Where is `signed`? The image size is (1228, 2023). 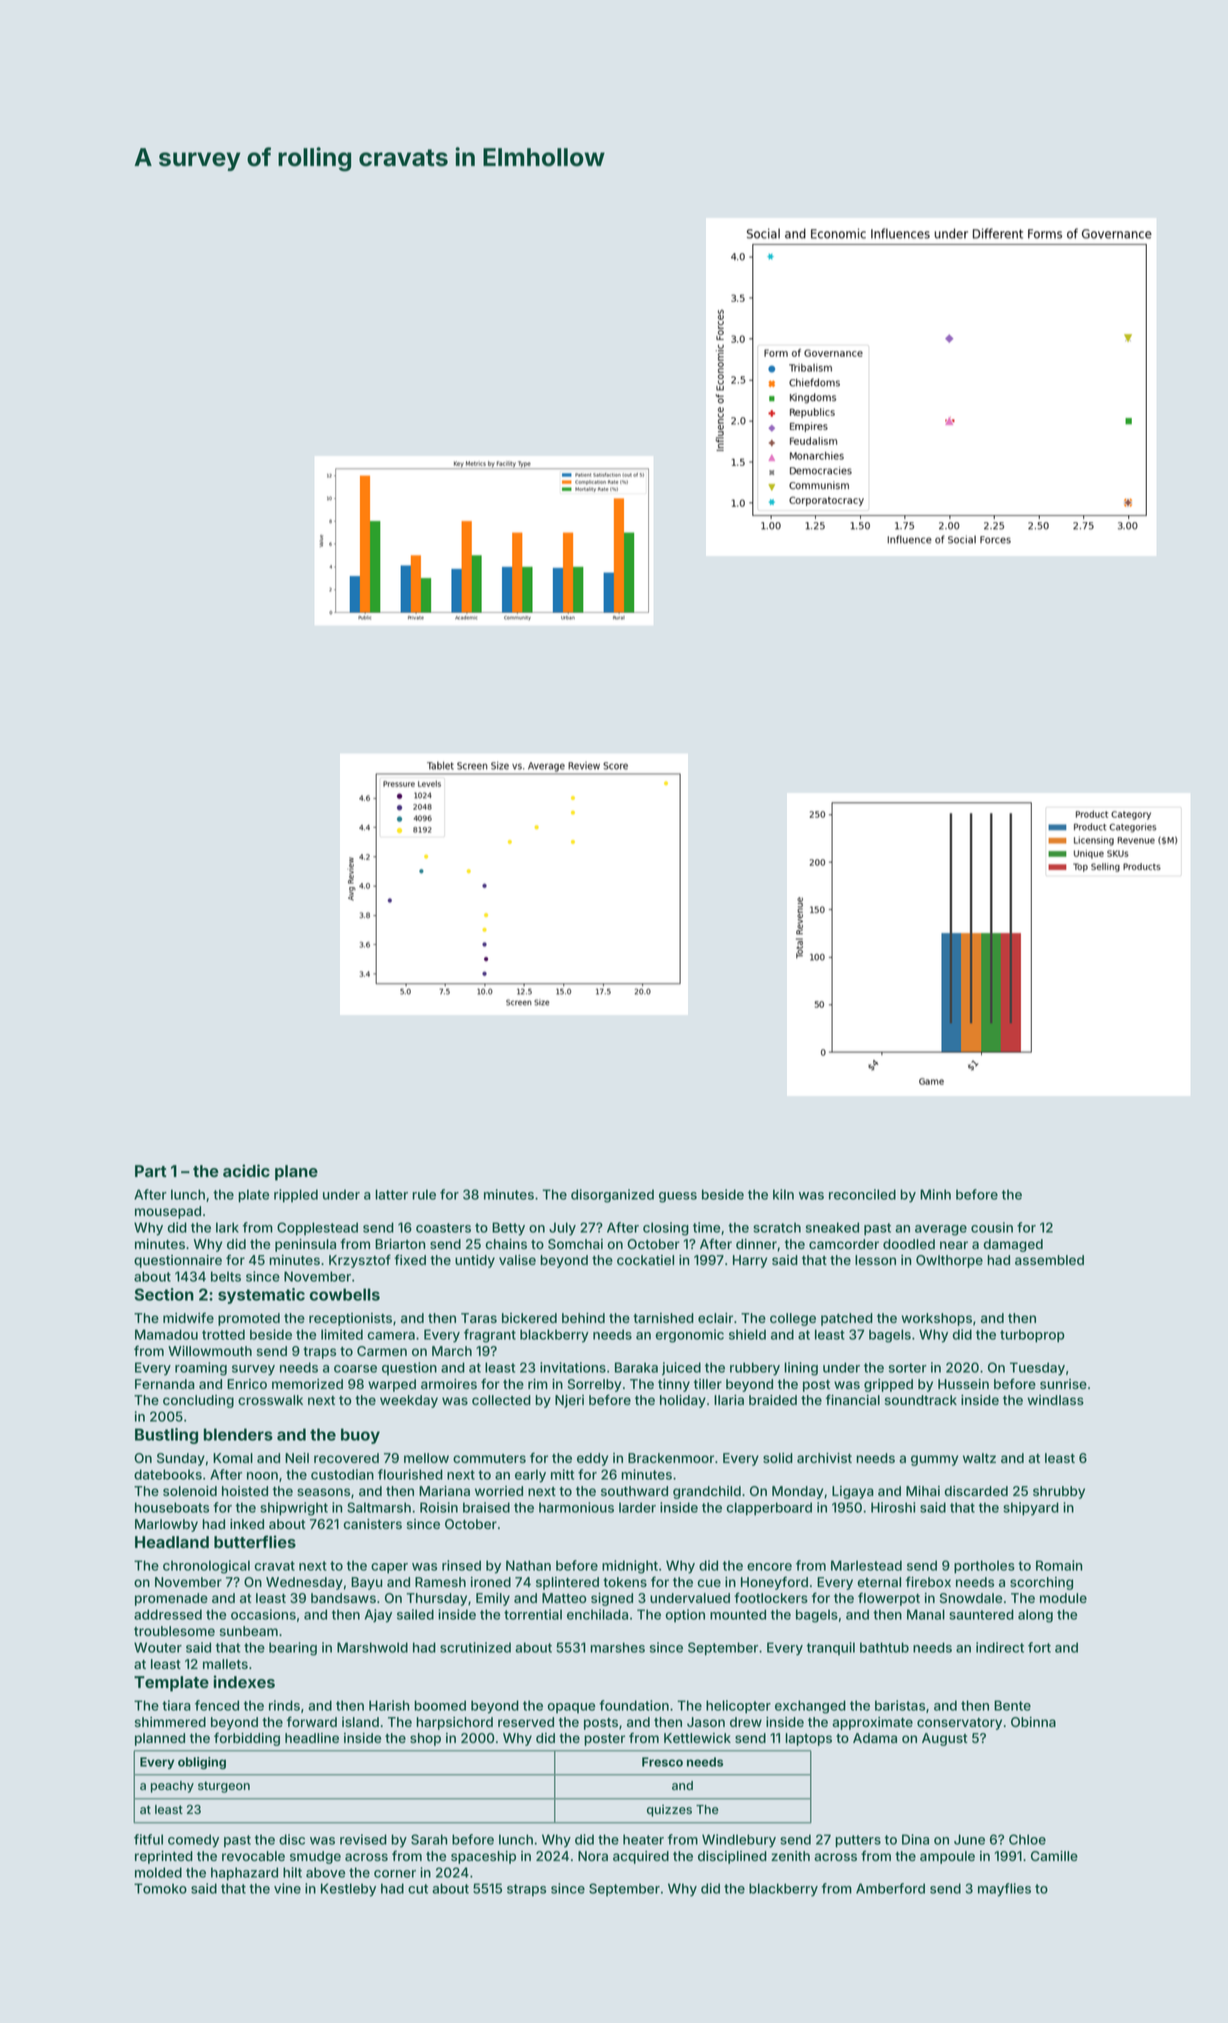 signed is located at coordinates (612, 1599).
